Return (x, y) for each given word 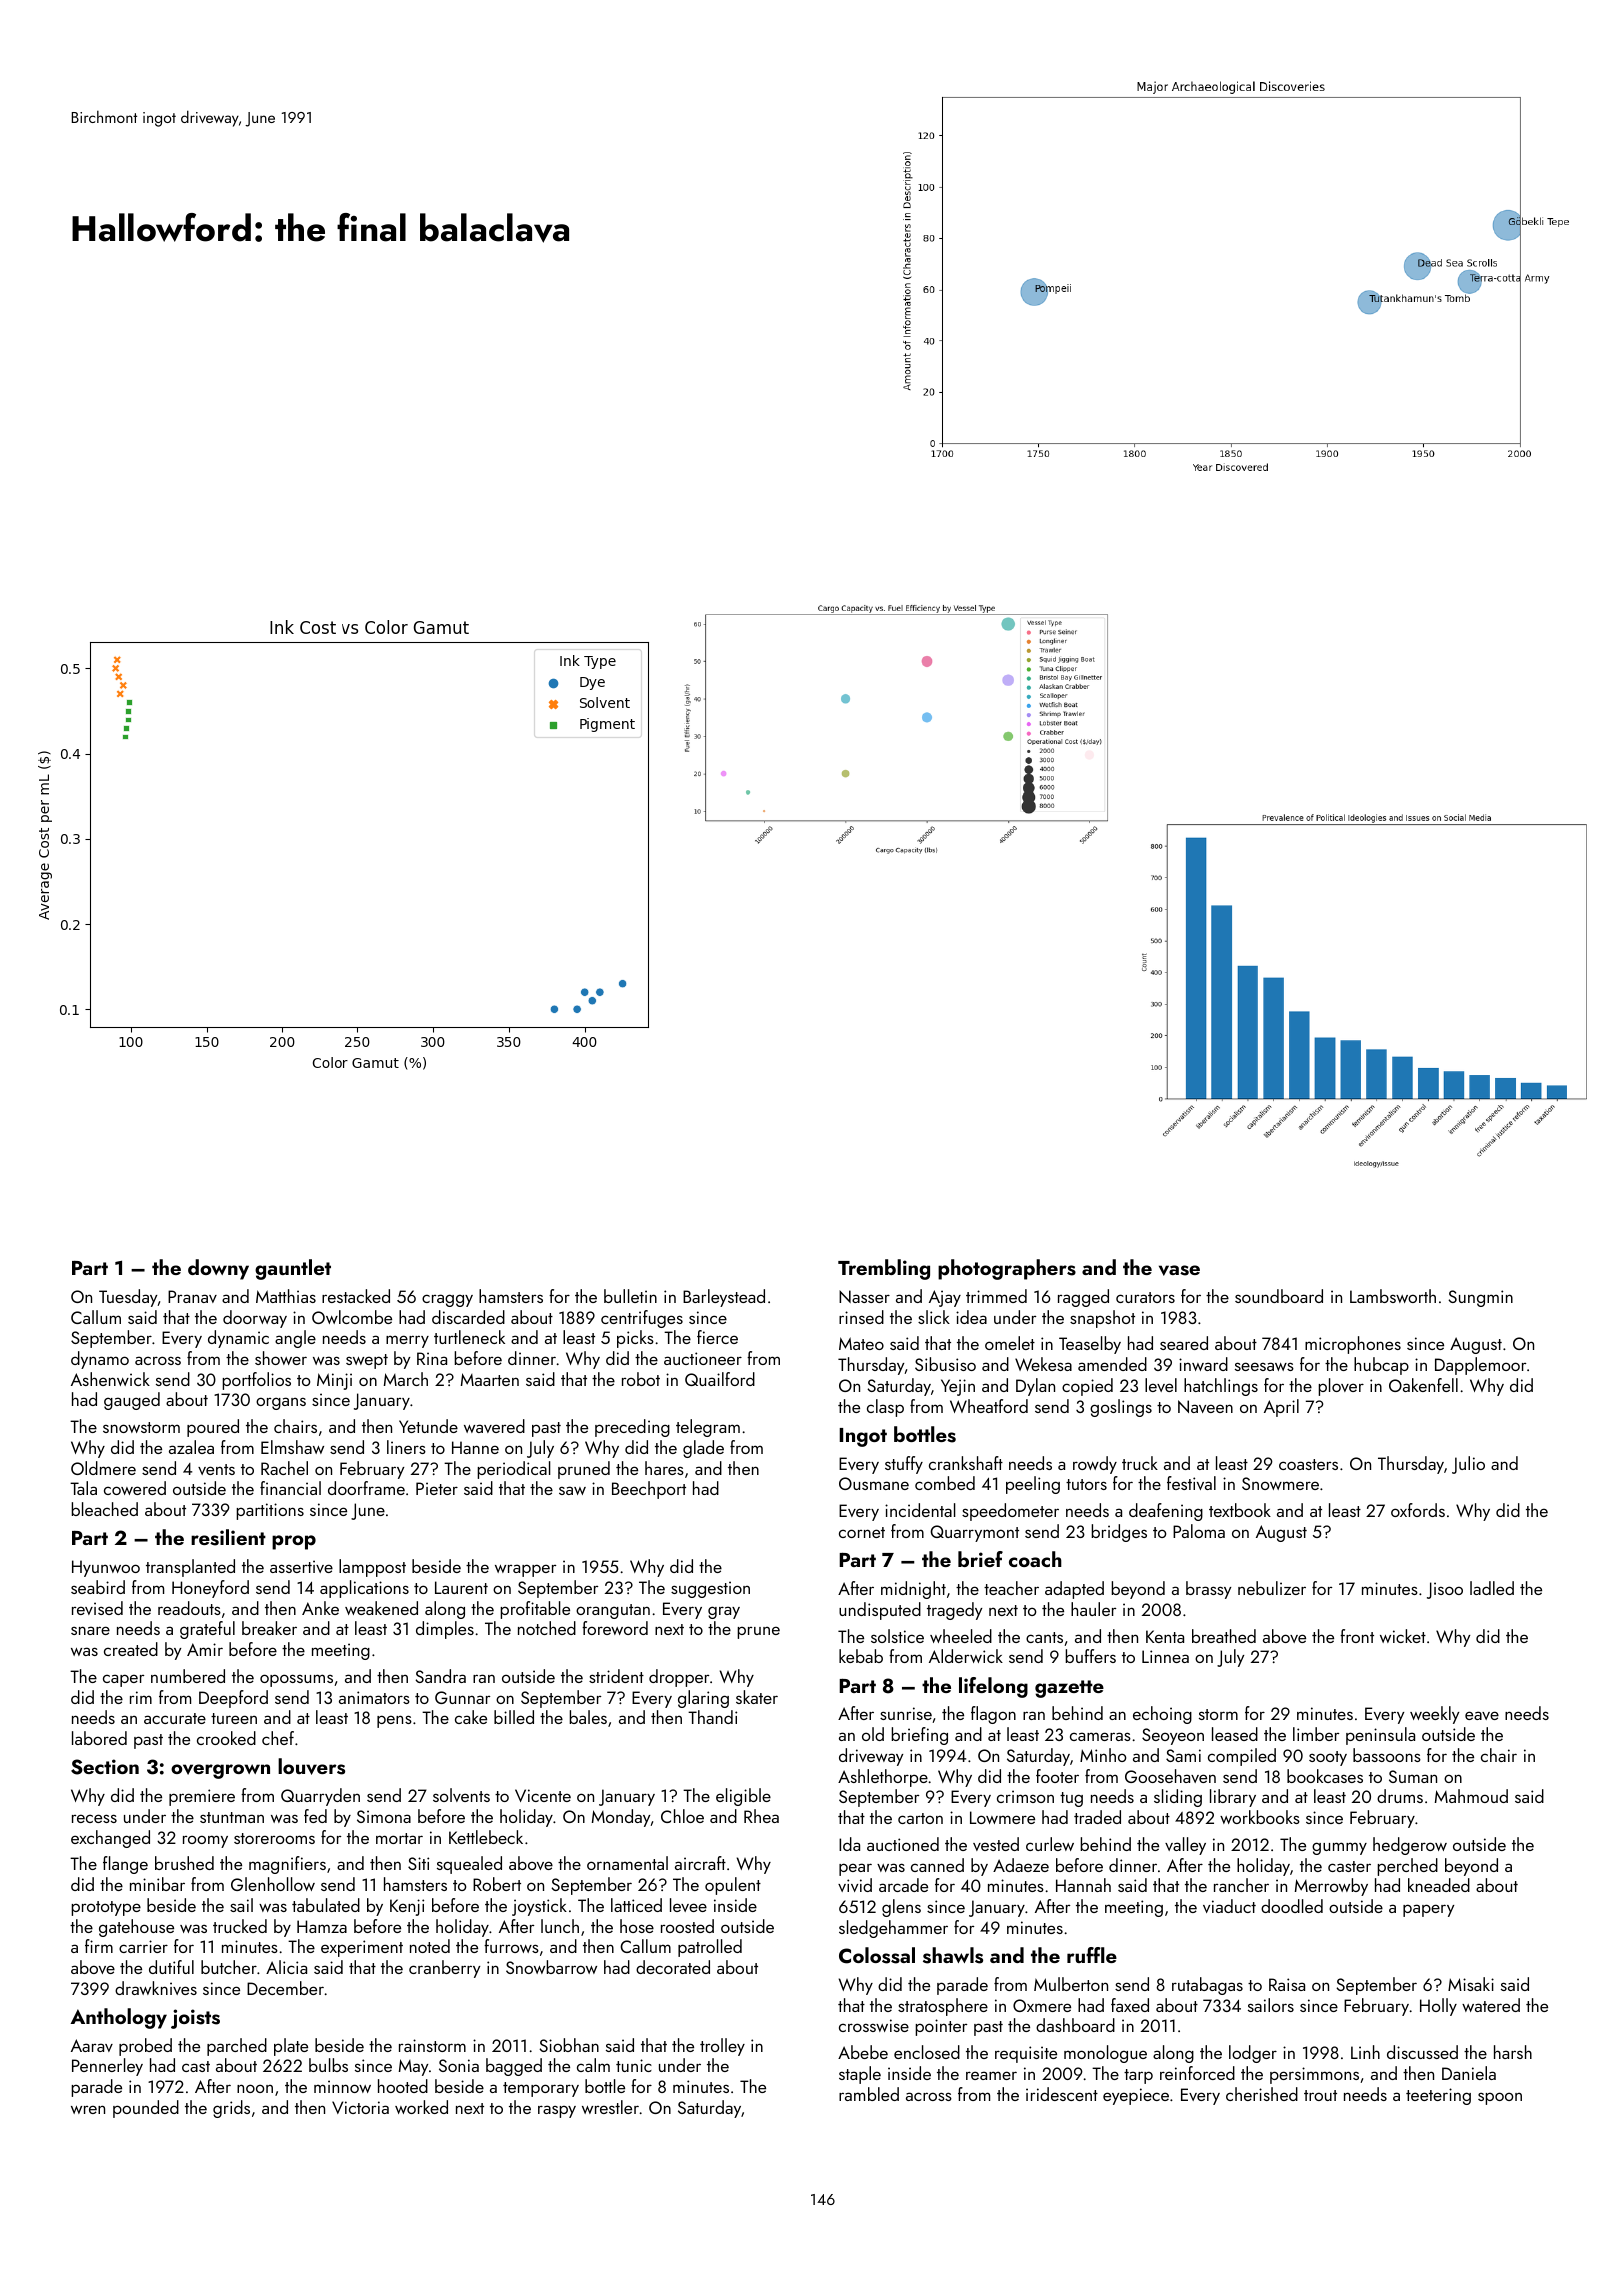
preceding (632, 1428)
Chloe (682, 1816)
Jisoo (1445, 1590)
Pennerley (107, 2067)
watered (1491, 2005)
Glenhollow (273, 1884)
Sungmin (1480, 1298)
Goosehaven (1170, 1776)
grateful (207, 1630)
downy (218, 1269)
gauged (132, 1401)
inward (1203, 1364)
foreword (615, 1628)
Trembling (884, 1269)
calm (593, 2065)
